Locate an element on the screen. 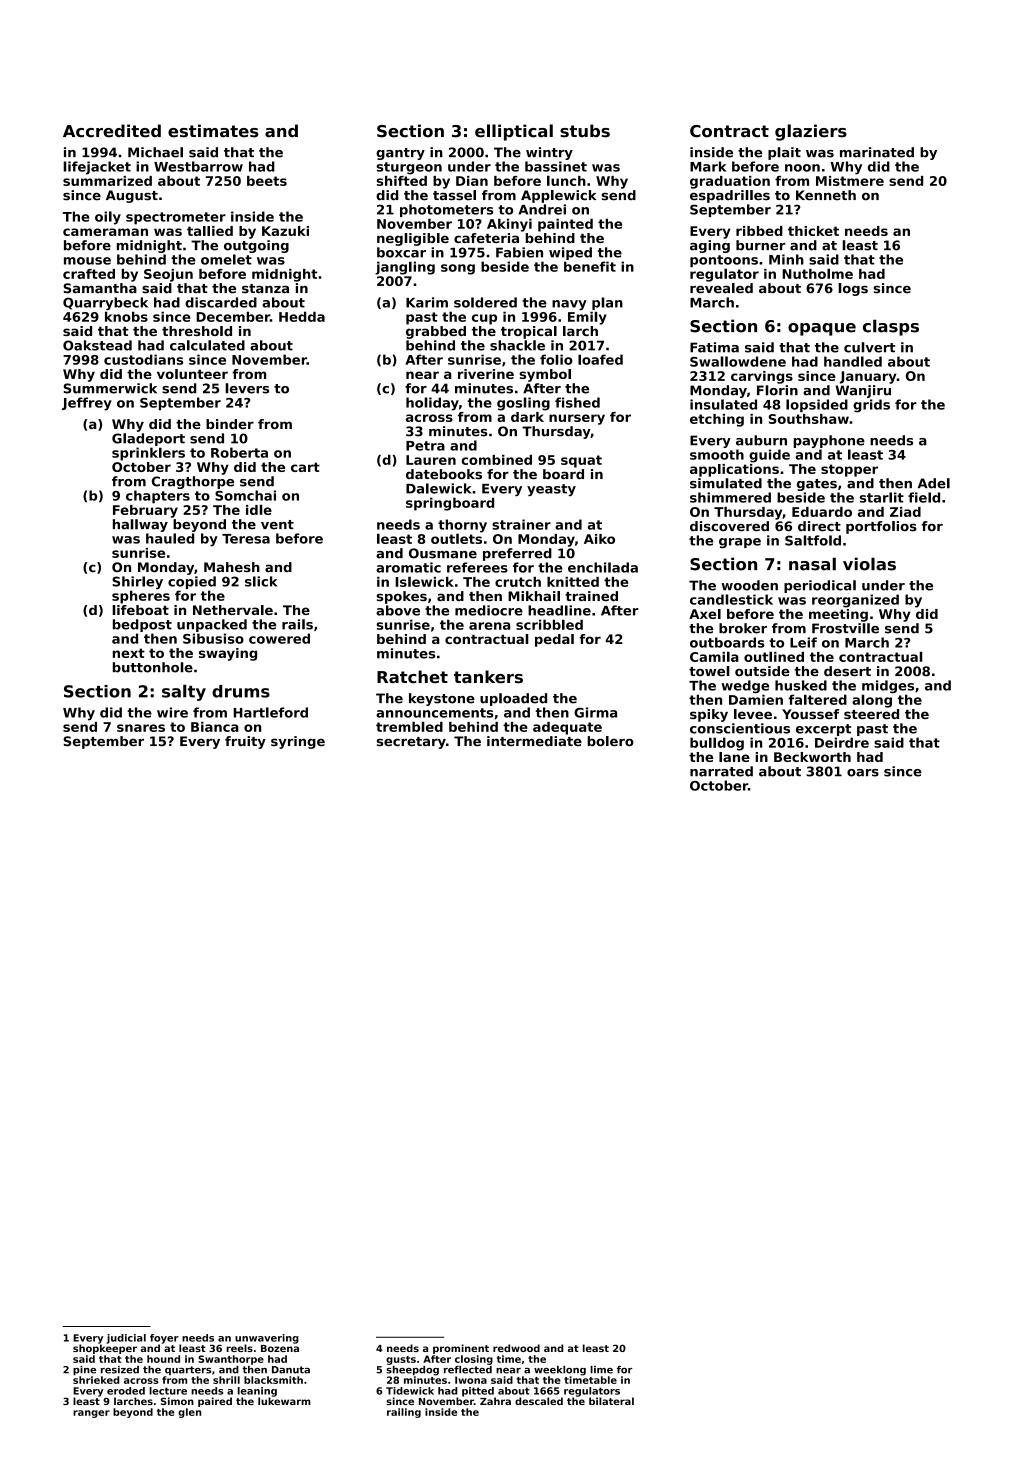 The height and width of the screenshot is (1470, 1015). bolero is located at coordinates (610, 741).
